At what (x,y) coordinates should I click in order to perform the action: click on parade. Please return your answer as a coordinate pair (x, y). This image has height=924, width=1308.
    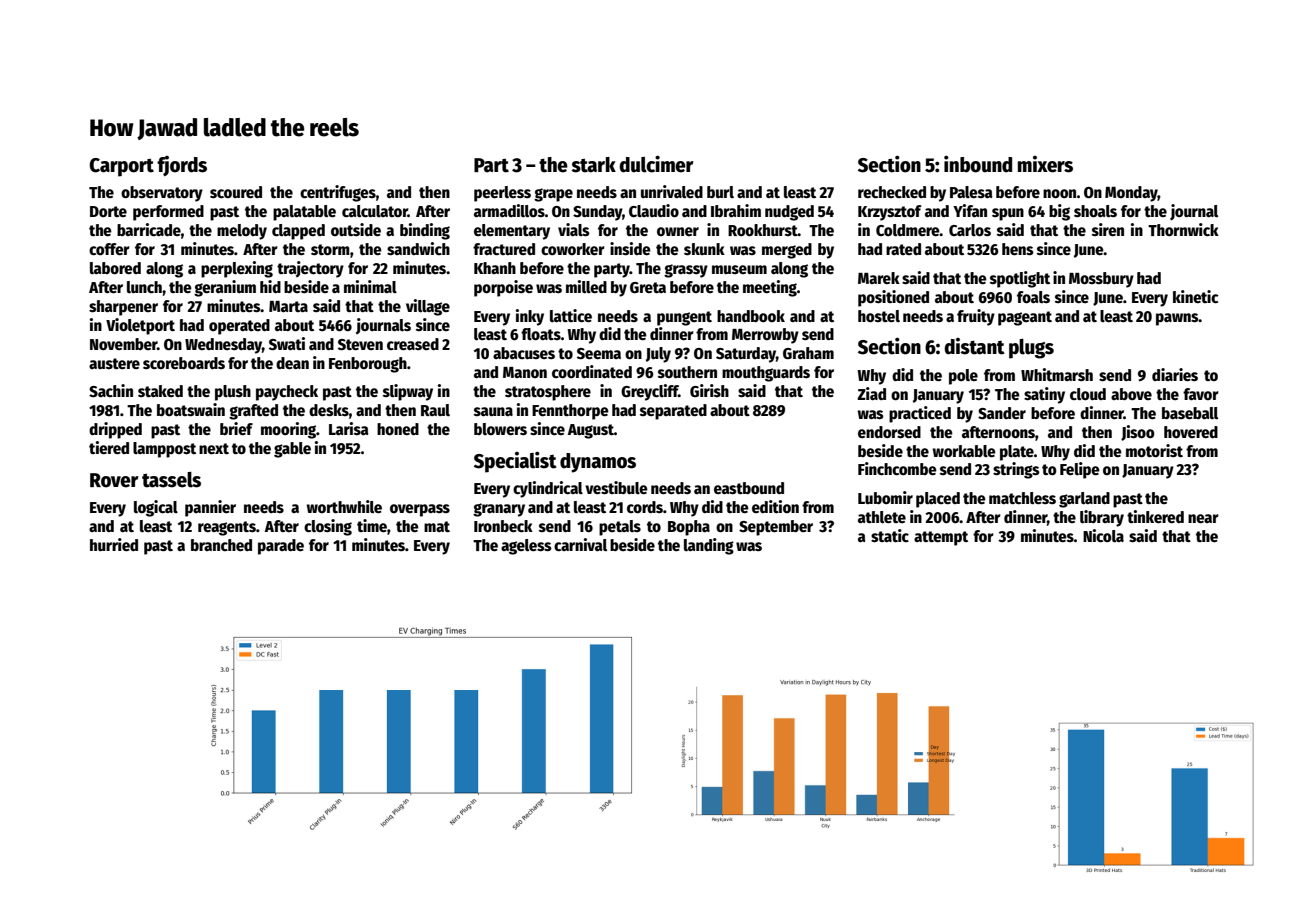
    Looking at the image, I should click on (281, 547).
